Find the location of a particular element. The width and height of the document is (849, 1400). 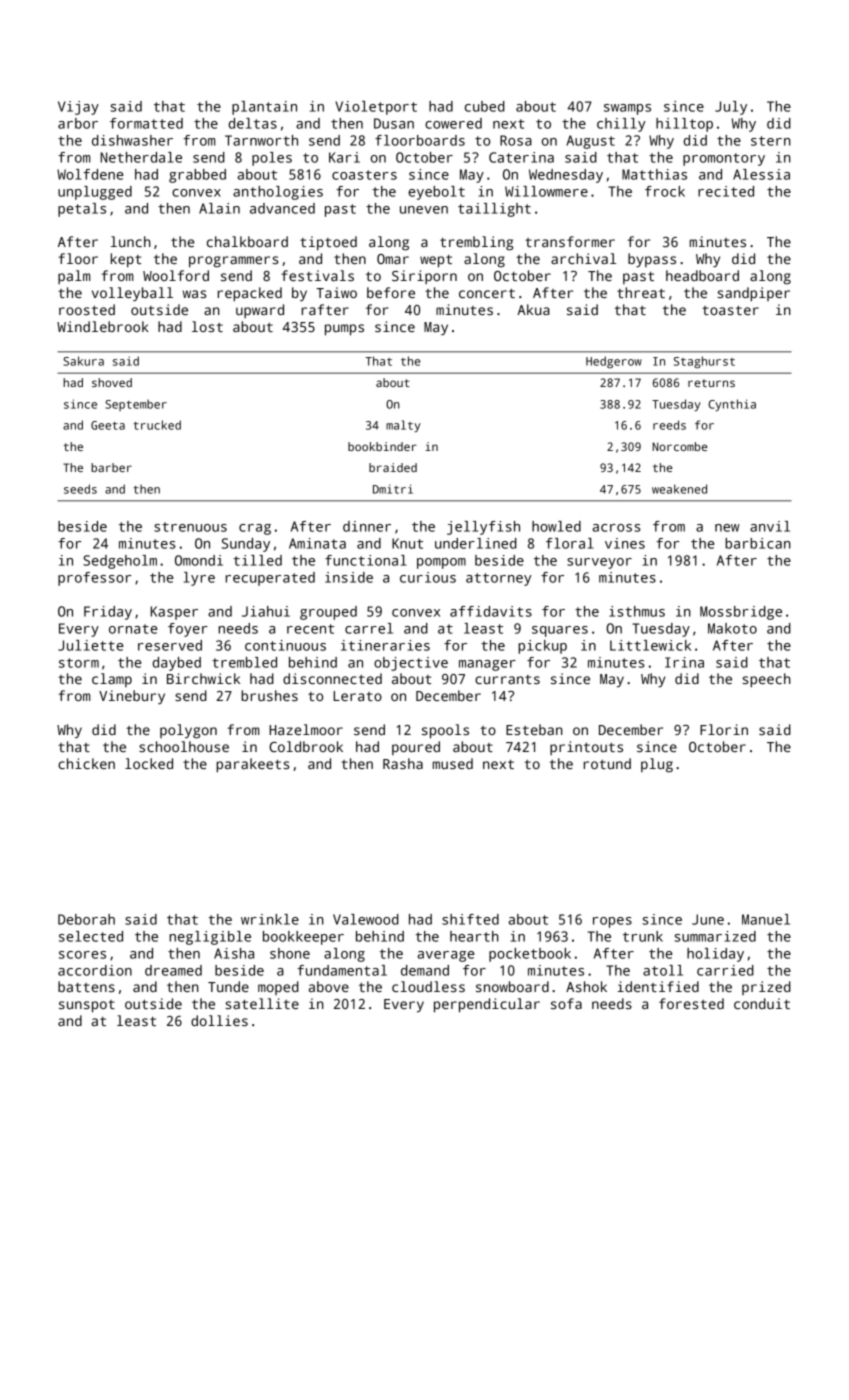

parakeets is located at coordinates (252, 765).
